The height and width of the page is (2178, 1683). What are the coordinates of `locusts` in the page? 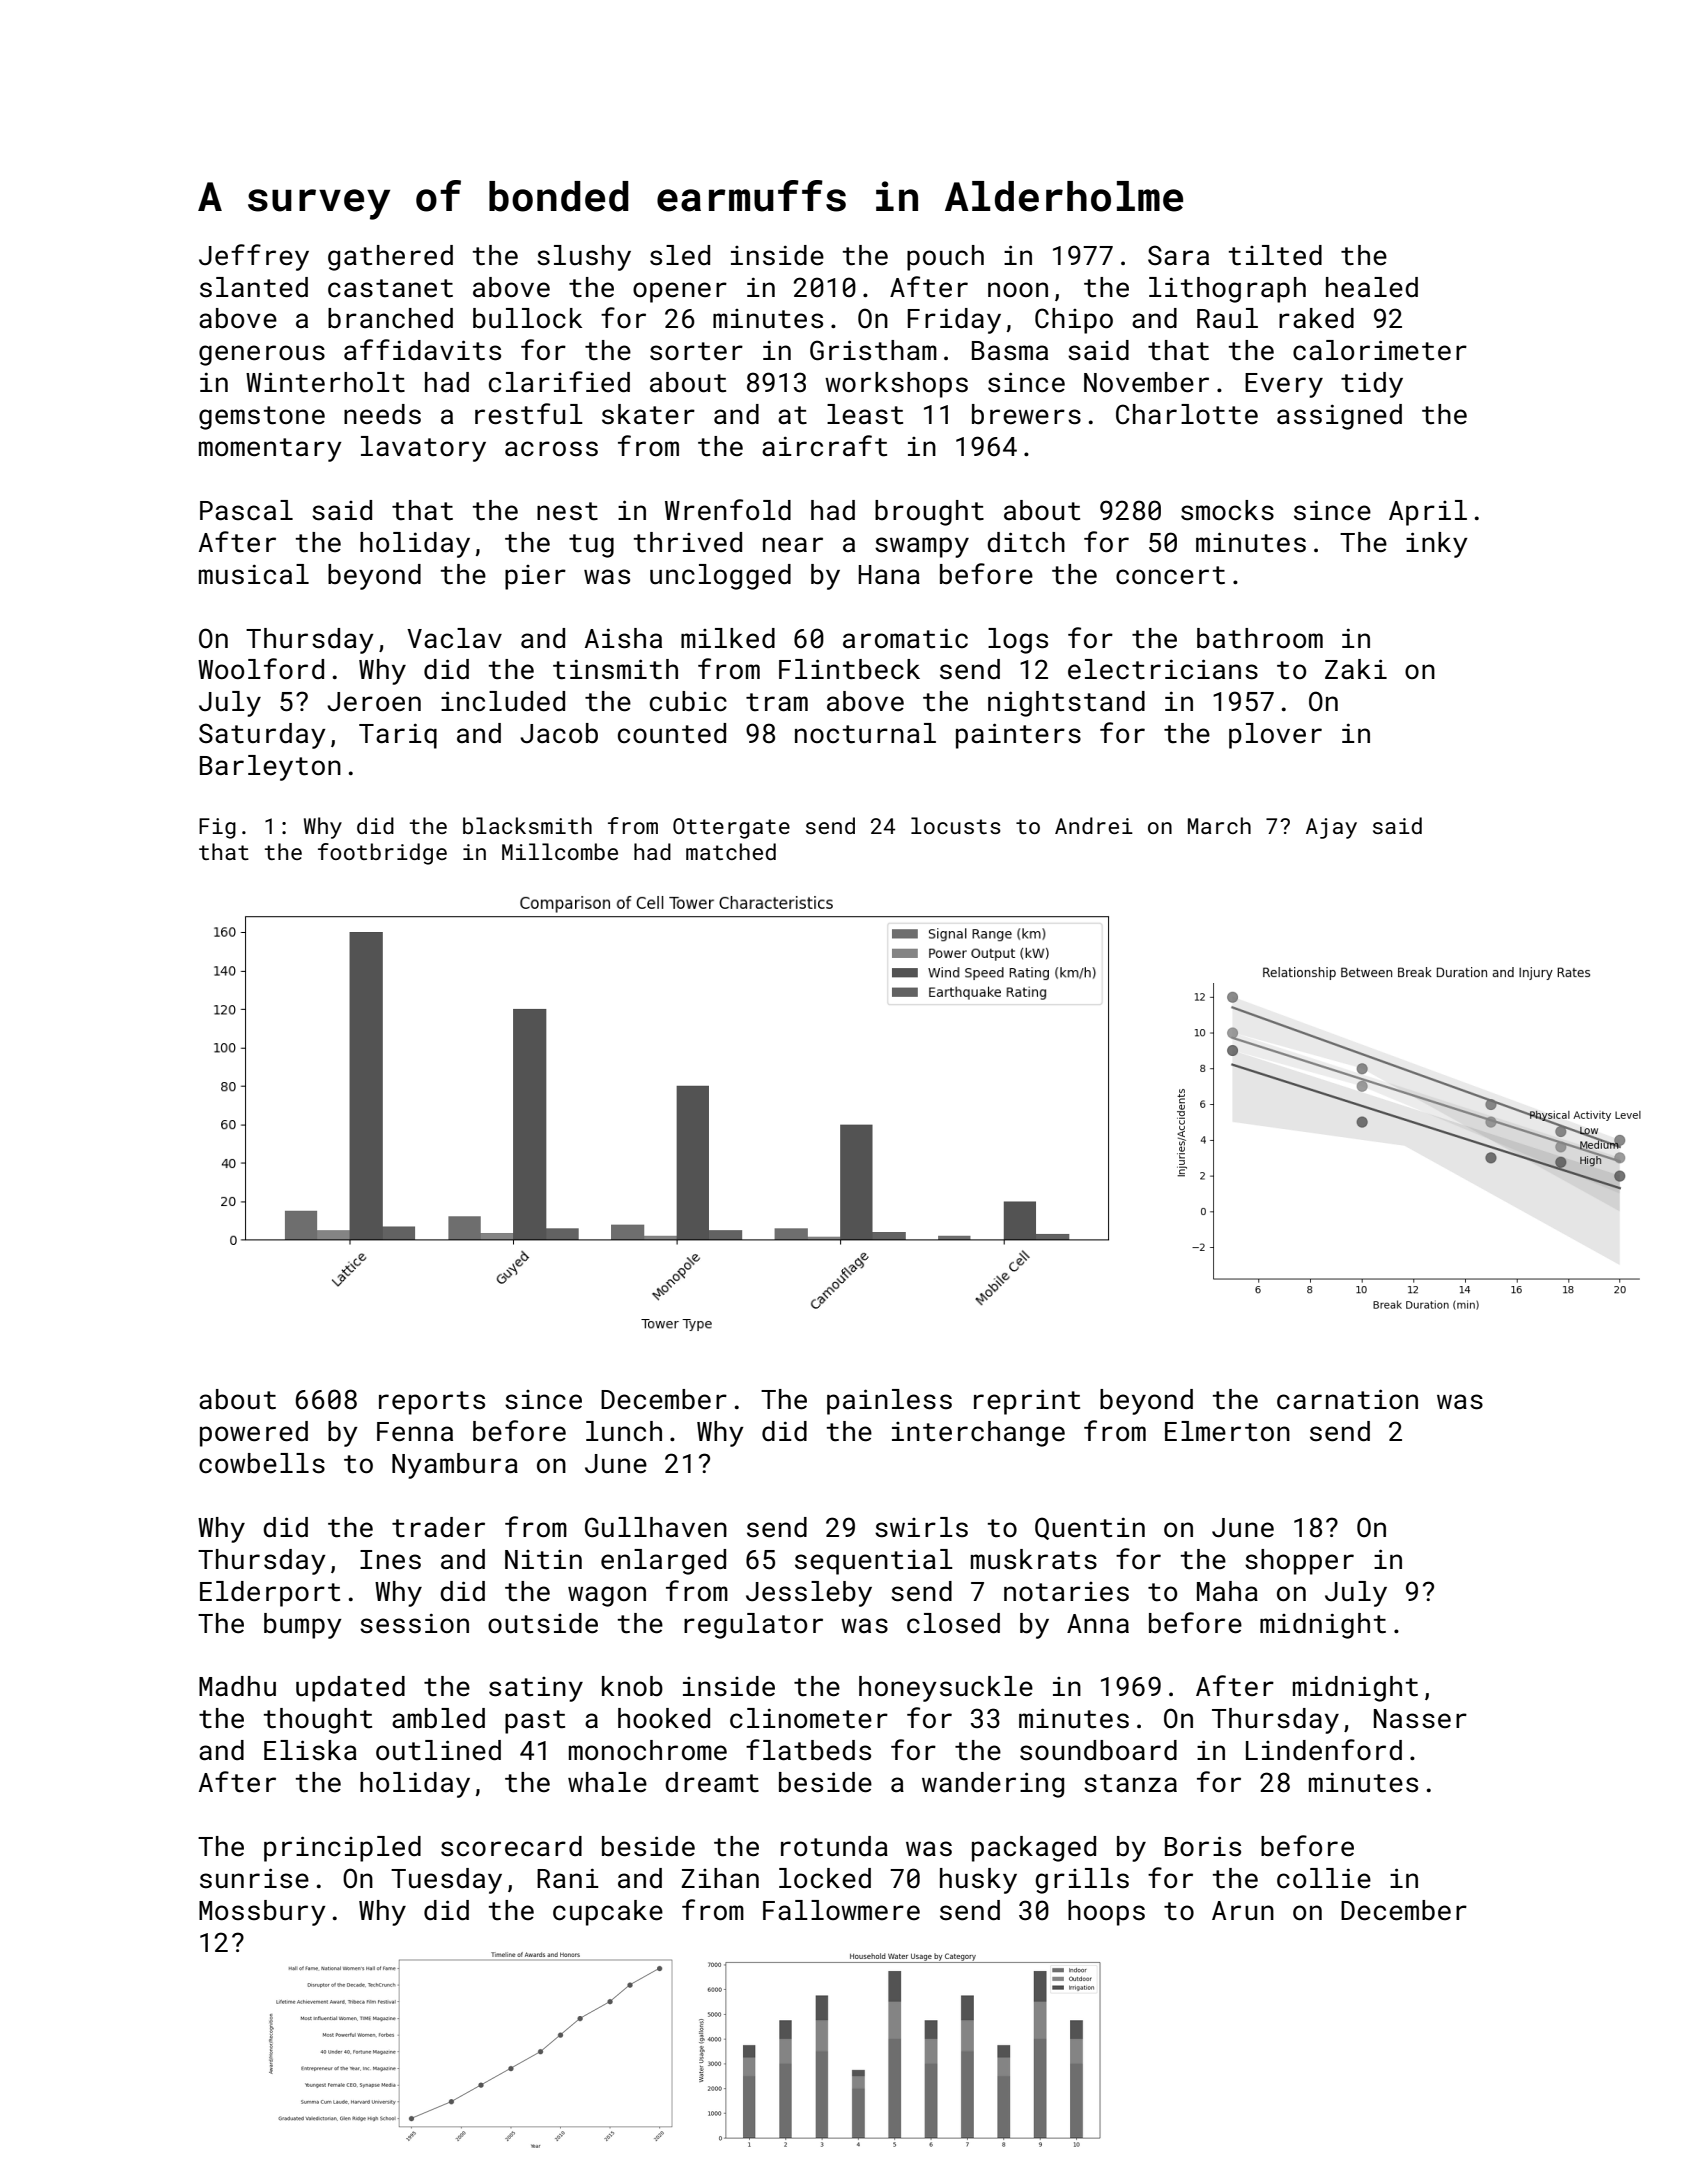 It's located at (956, 825).
